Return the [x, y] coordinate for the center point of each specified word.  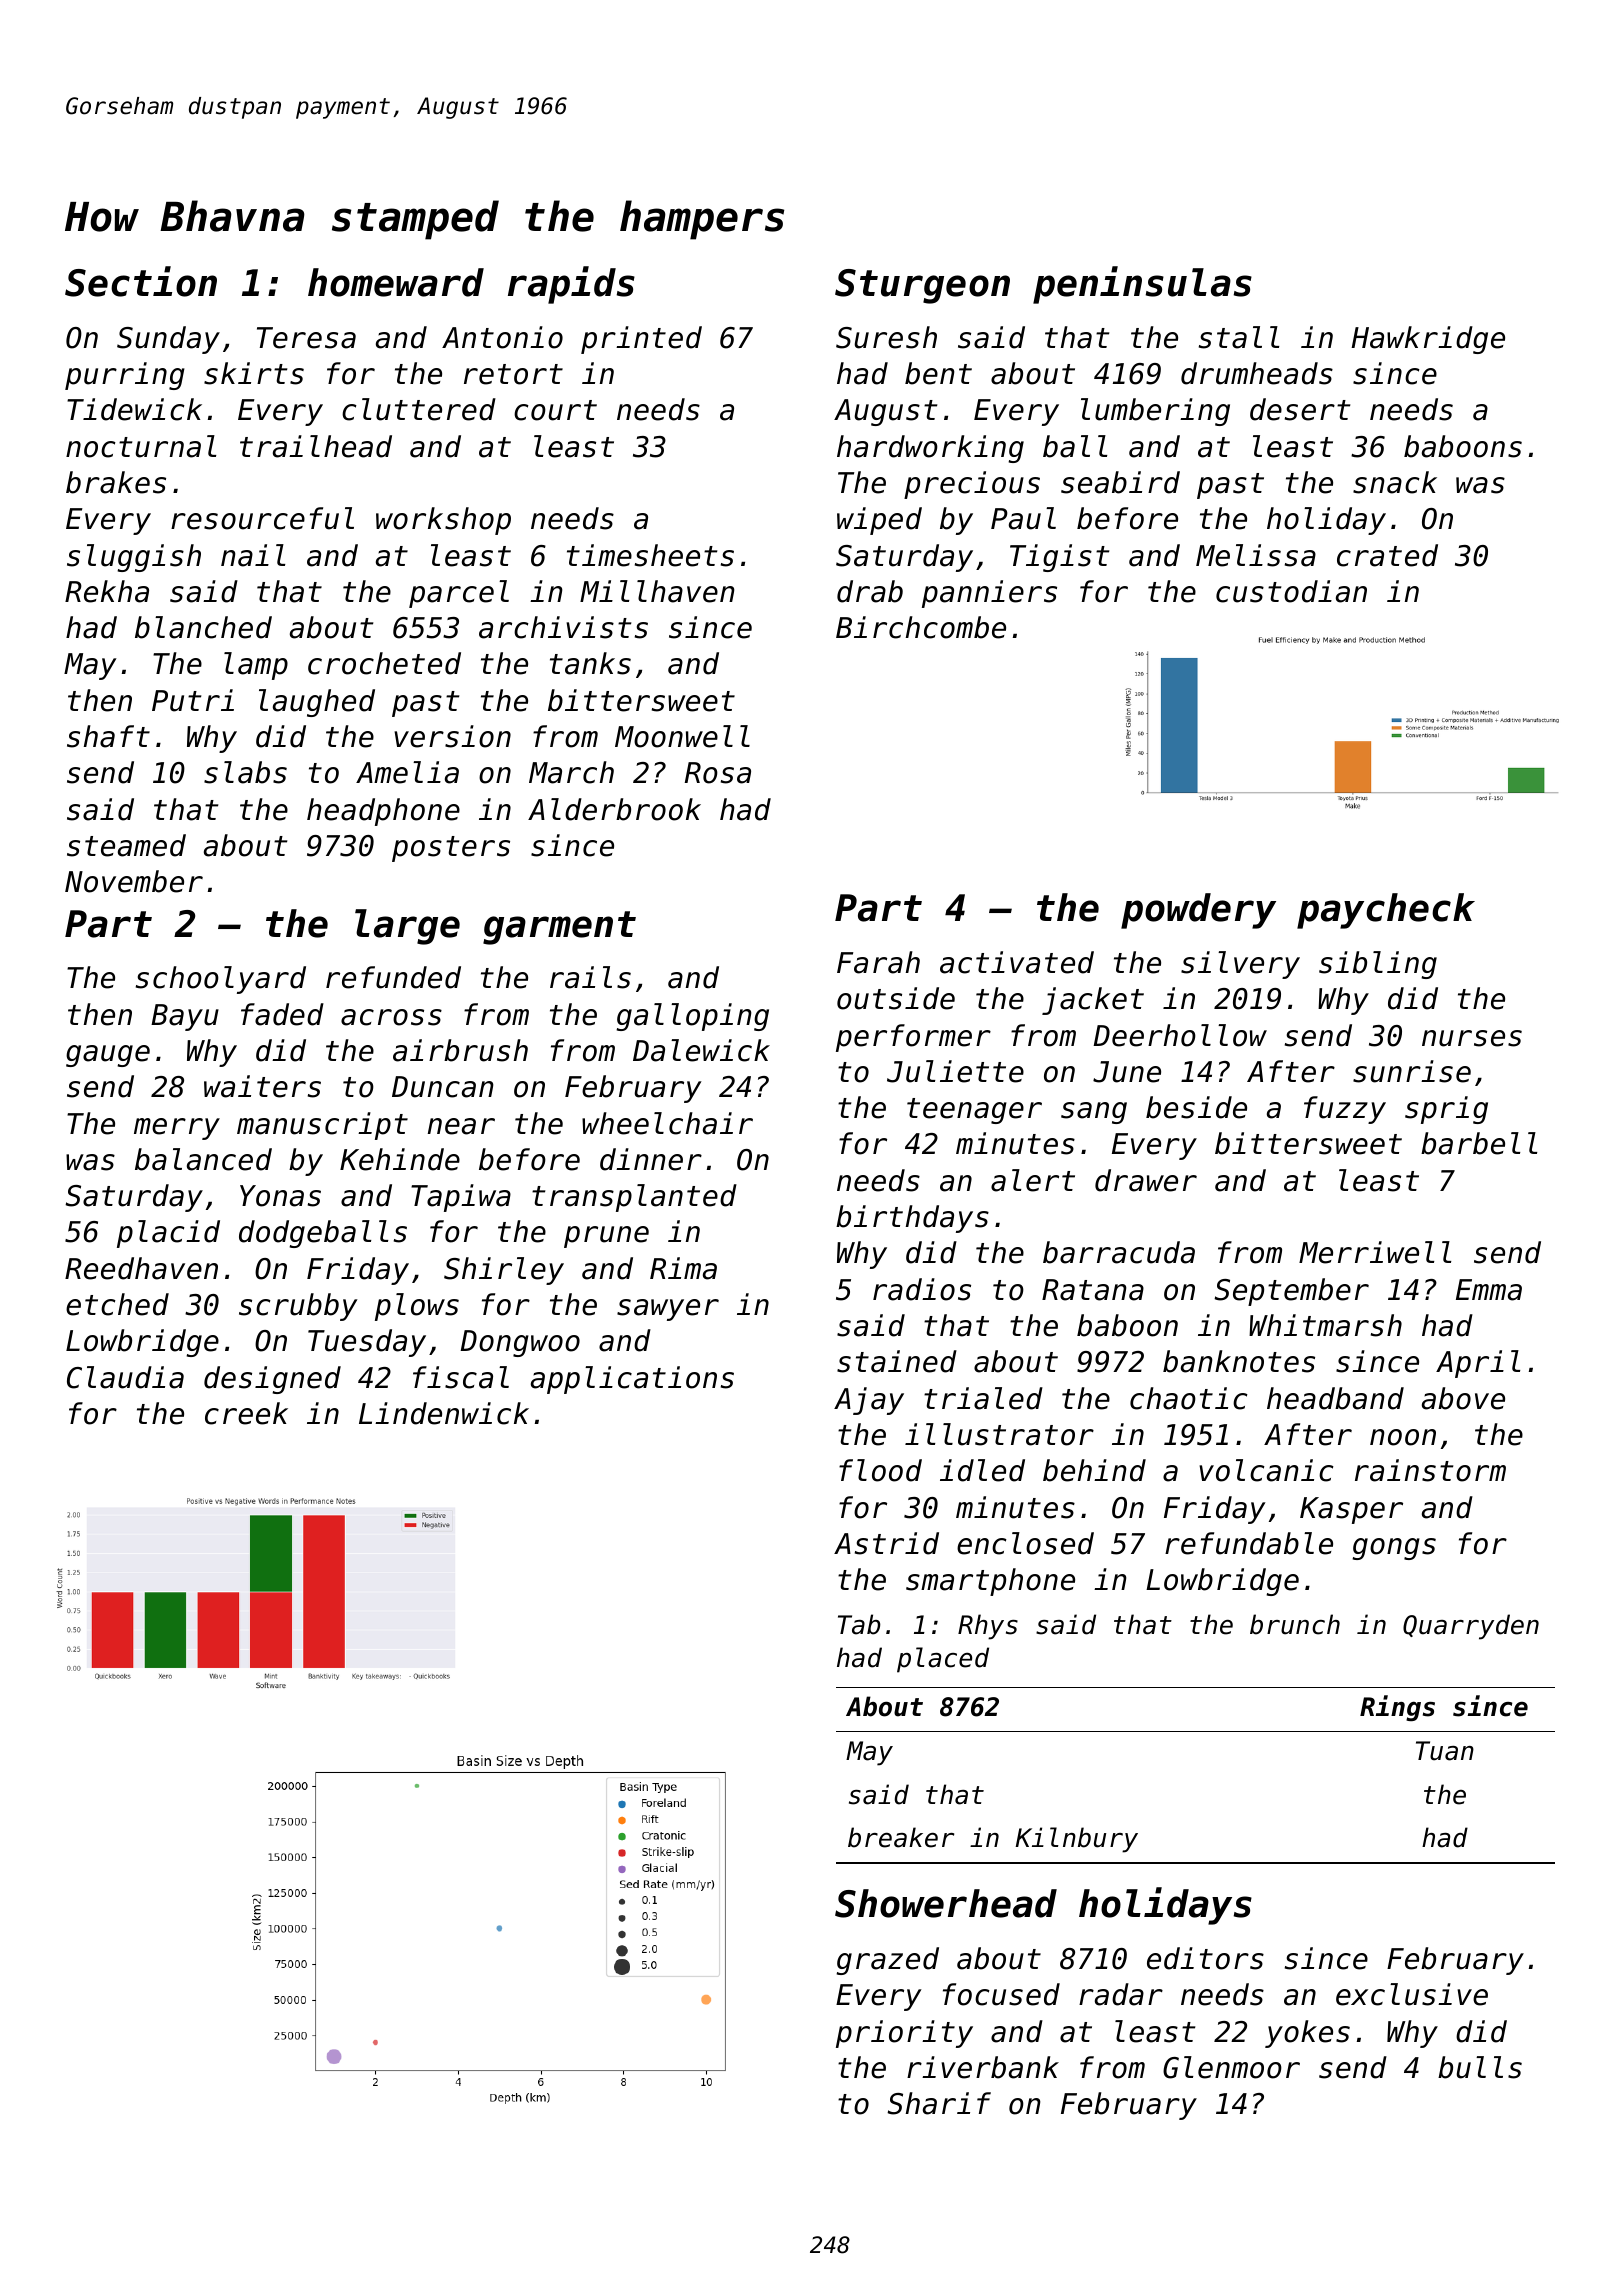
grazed [887, 1961]
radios [922, 1289]
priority [904, 2034]
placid [168, 1234]
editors [1205, 1958]
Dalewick [701, 1050]
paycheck [1386, 911]
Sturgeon [922, 286]
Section [141, 281]
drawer [1146, 1180]
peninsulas [1142, 285]
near [461, 1126]
